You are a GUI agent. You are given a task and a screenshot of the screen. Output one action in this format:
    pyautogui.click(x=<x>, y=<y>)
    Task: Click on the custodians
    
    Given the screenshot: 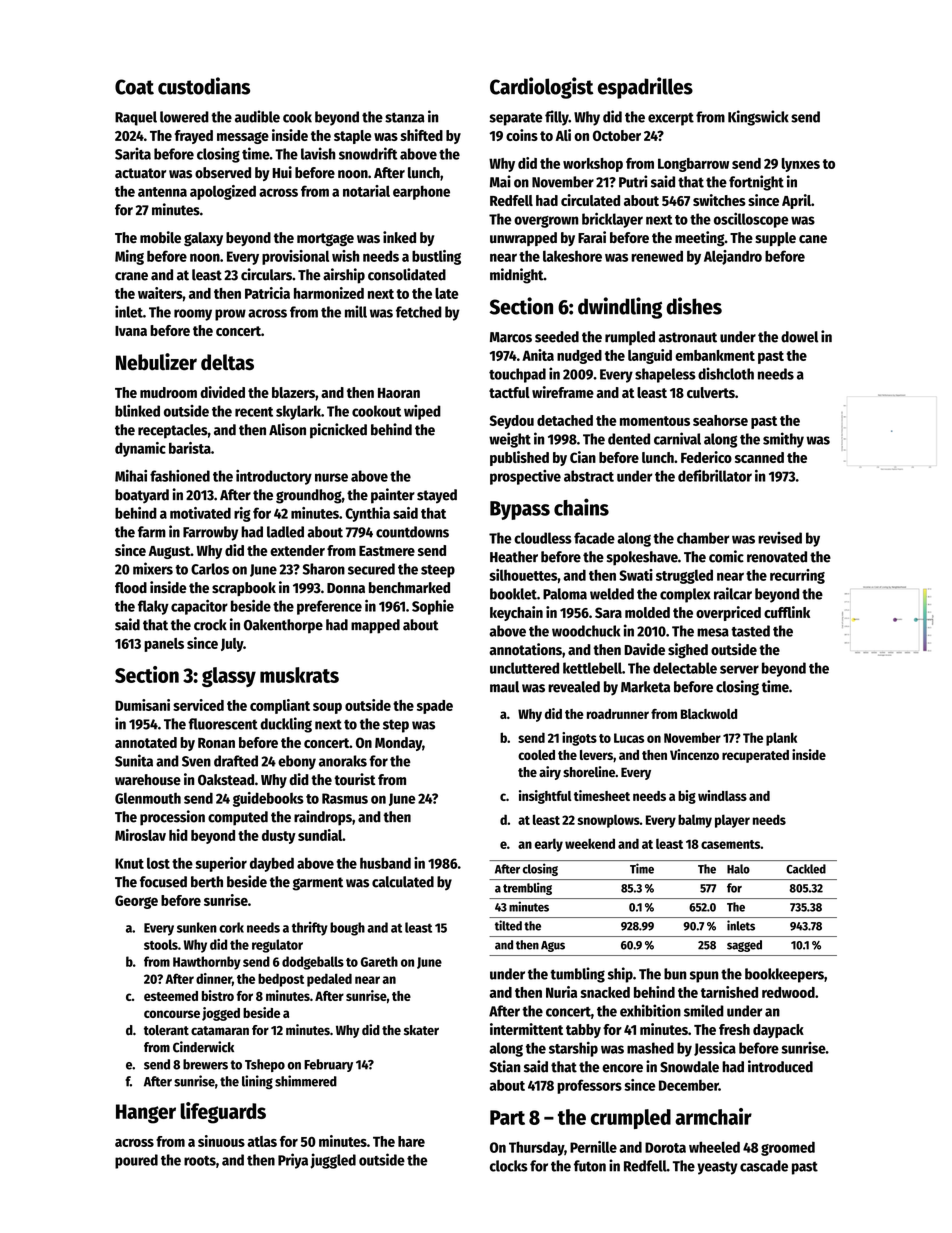 What is the action you would take?
    pyautogui.click(x=204, y=86)
